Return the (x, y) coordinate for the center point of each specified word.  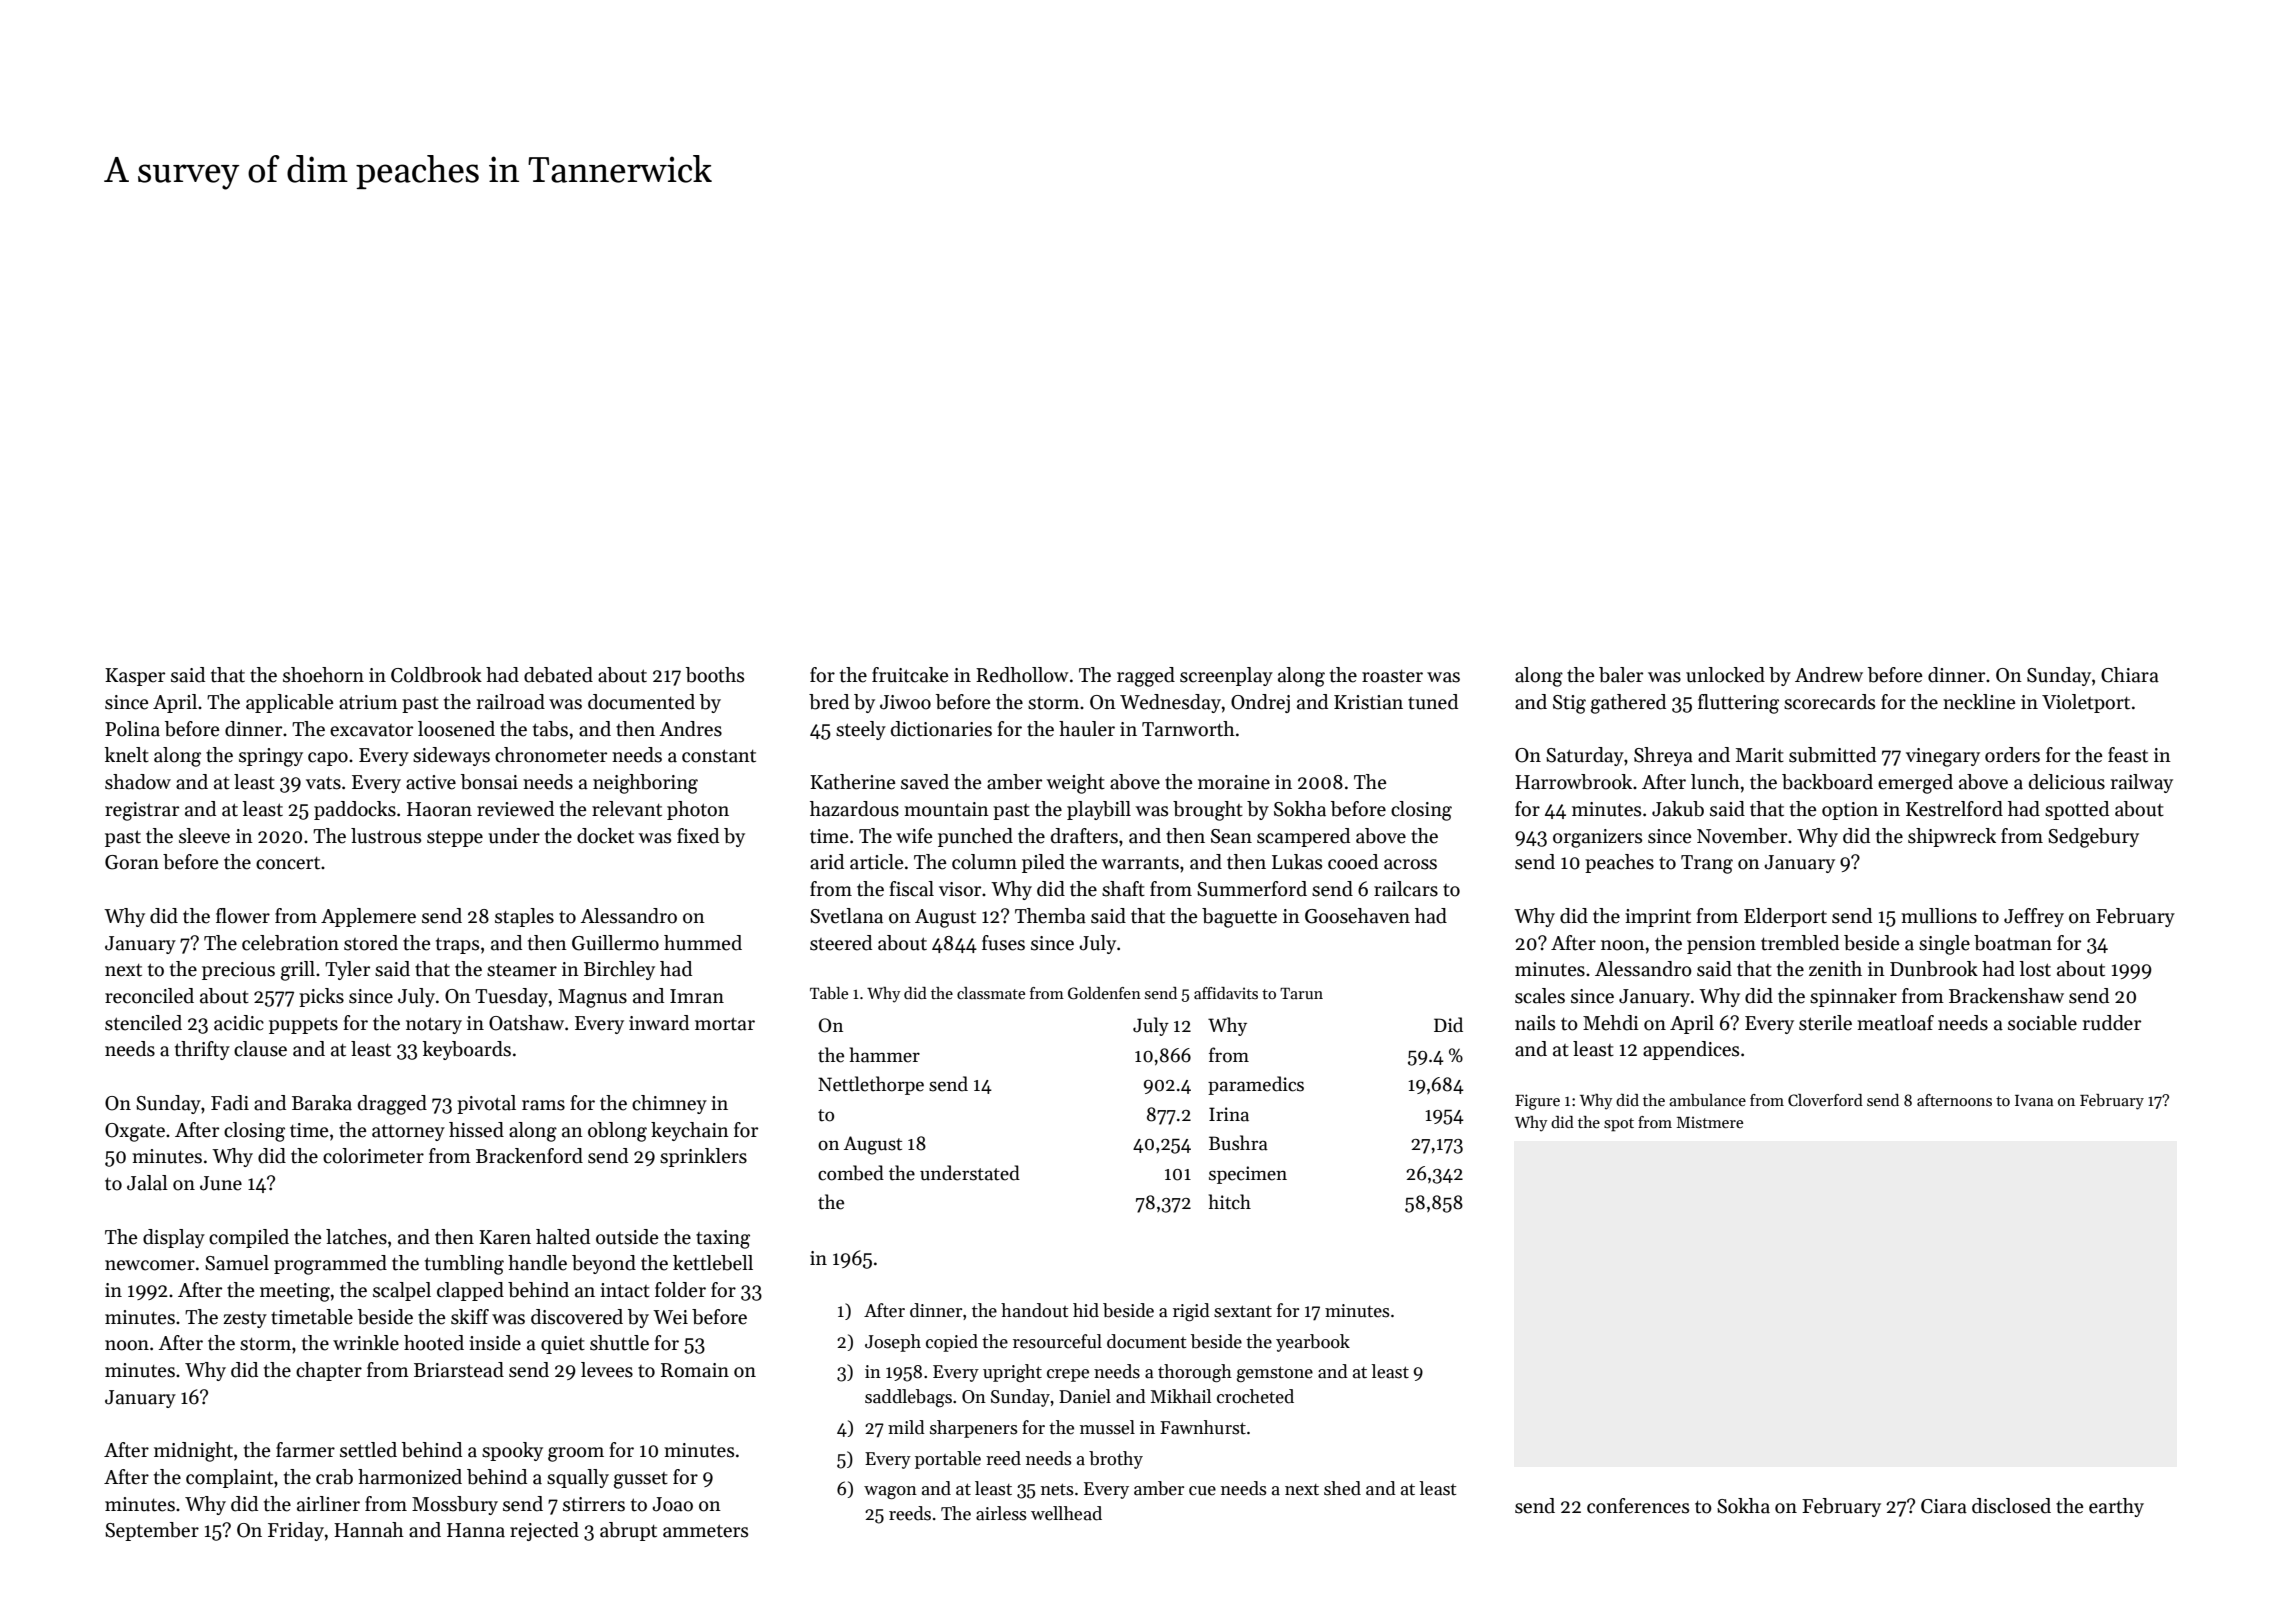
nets (1057, 1490)
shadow (138, 782)
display (174, 1238)
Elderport (1785, 917)
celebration (290, 943)
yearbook (1313, 1343)
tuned (1433, 702)
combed (851, 1173)
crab (334, 1477)
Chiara (2130, 675)
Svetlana (846, 916)
